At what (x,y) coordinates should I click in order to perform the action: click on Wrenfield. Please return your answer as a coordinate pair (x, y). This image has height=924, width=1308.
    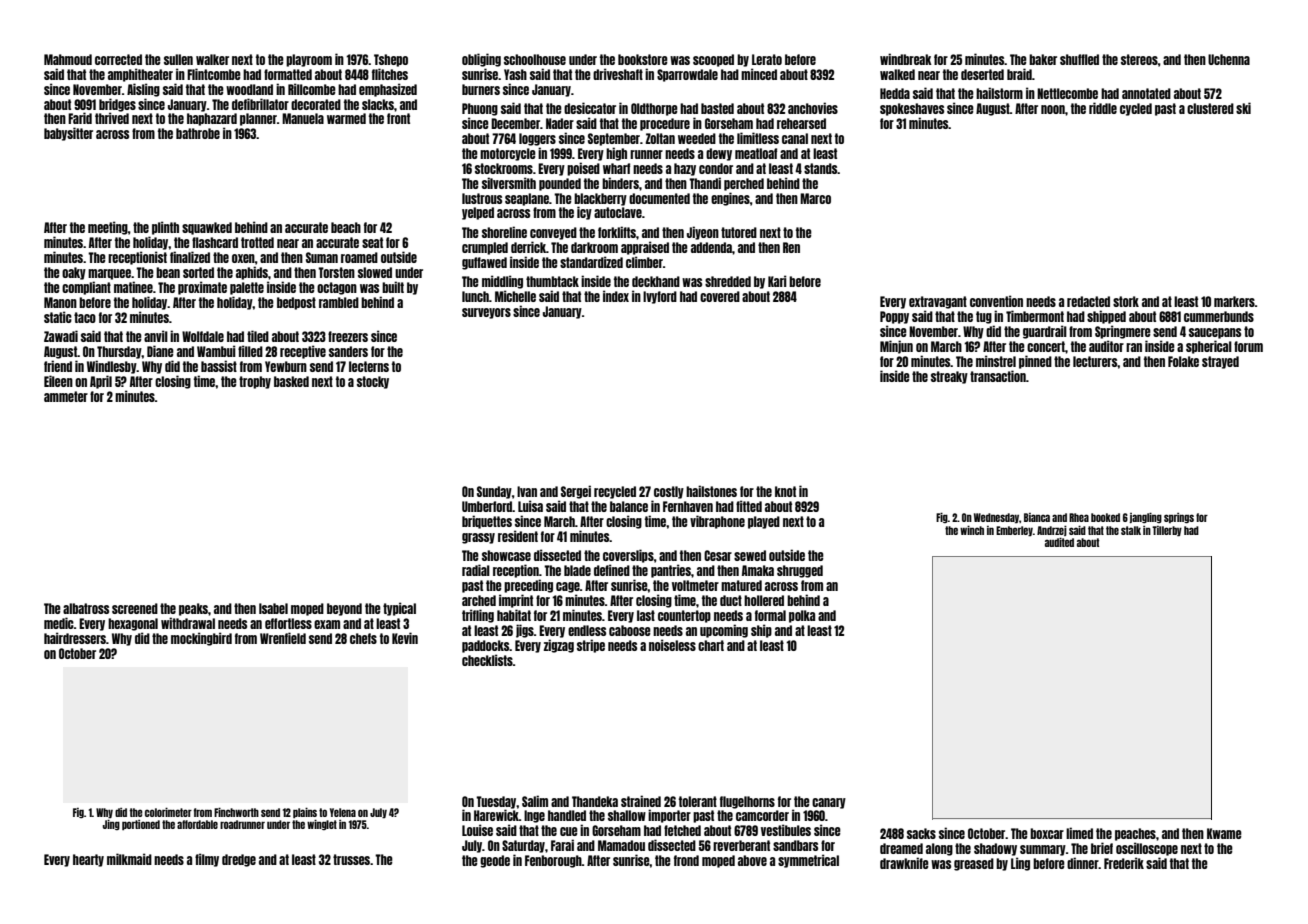
    Looking at the image, I should click on (283, 638).
